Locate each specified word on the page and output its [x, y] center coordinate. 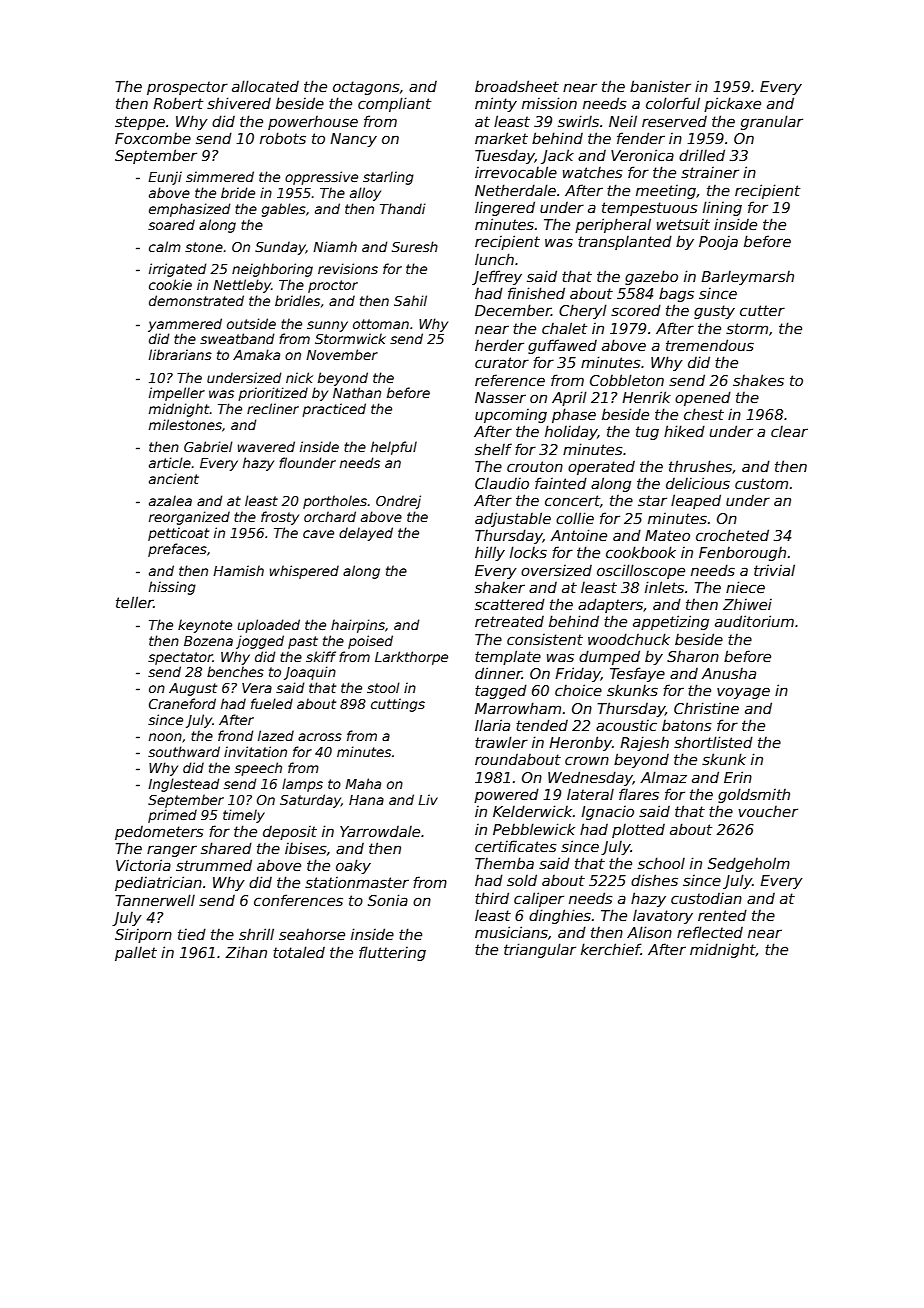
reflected [710, 932]
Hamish [238, 570]
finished [536, 293]
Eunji [165, 178]
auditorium [754, 621]
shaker [500, 587]
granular [772, 122]
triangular [540, 950]
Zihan [246, 952]
